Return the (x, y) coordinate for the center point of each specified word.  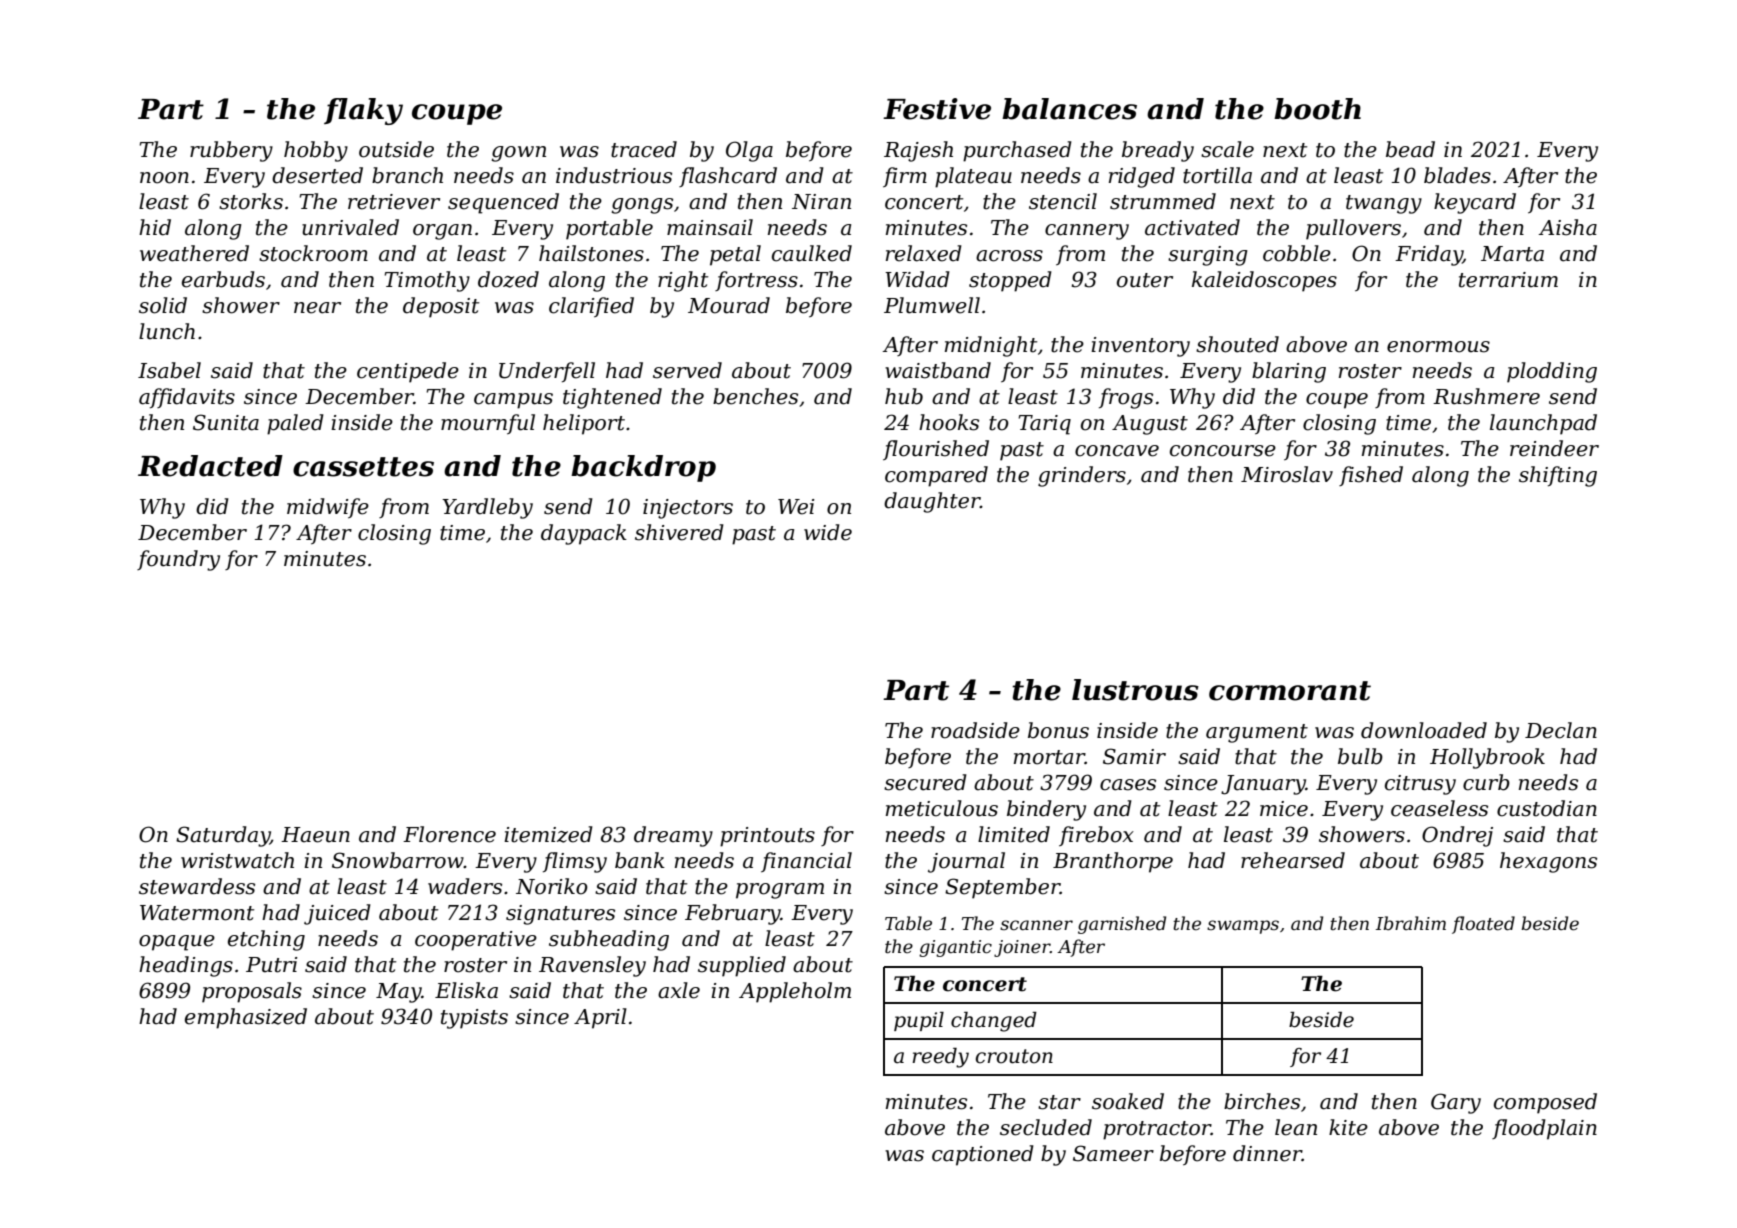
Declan (1561, 730)
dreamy (673, 836)
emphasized (246, 1018)
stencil (1063, 201)
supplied (742, 966)
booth (1317, 109)
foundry (178, 560)
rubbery (231, 151)
